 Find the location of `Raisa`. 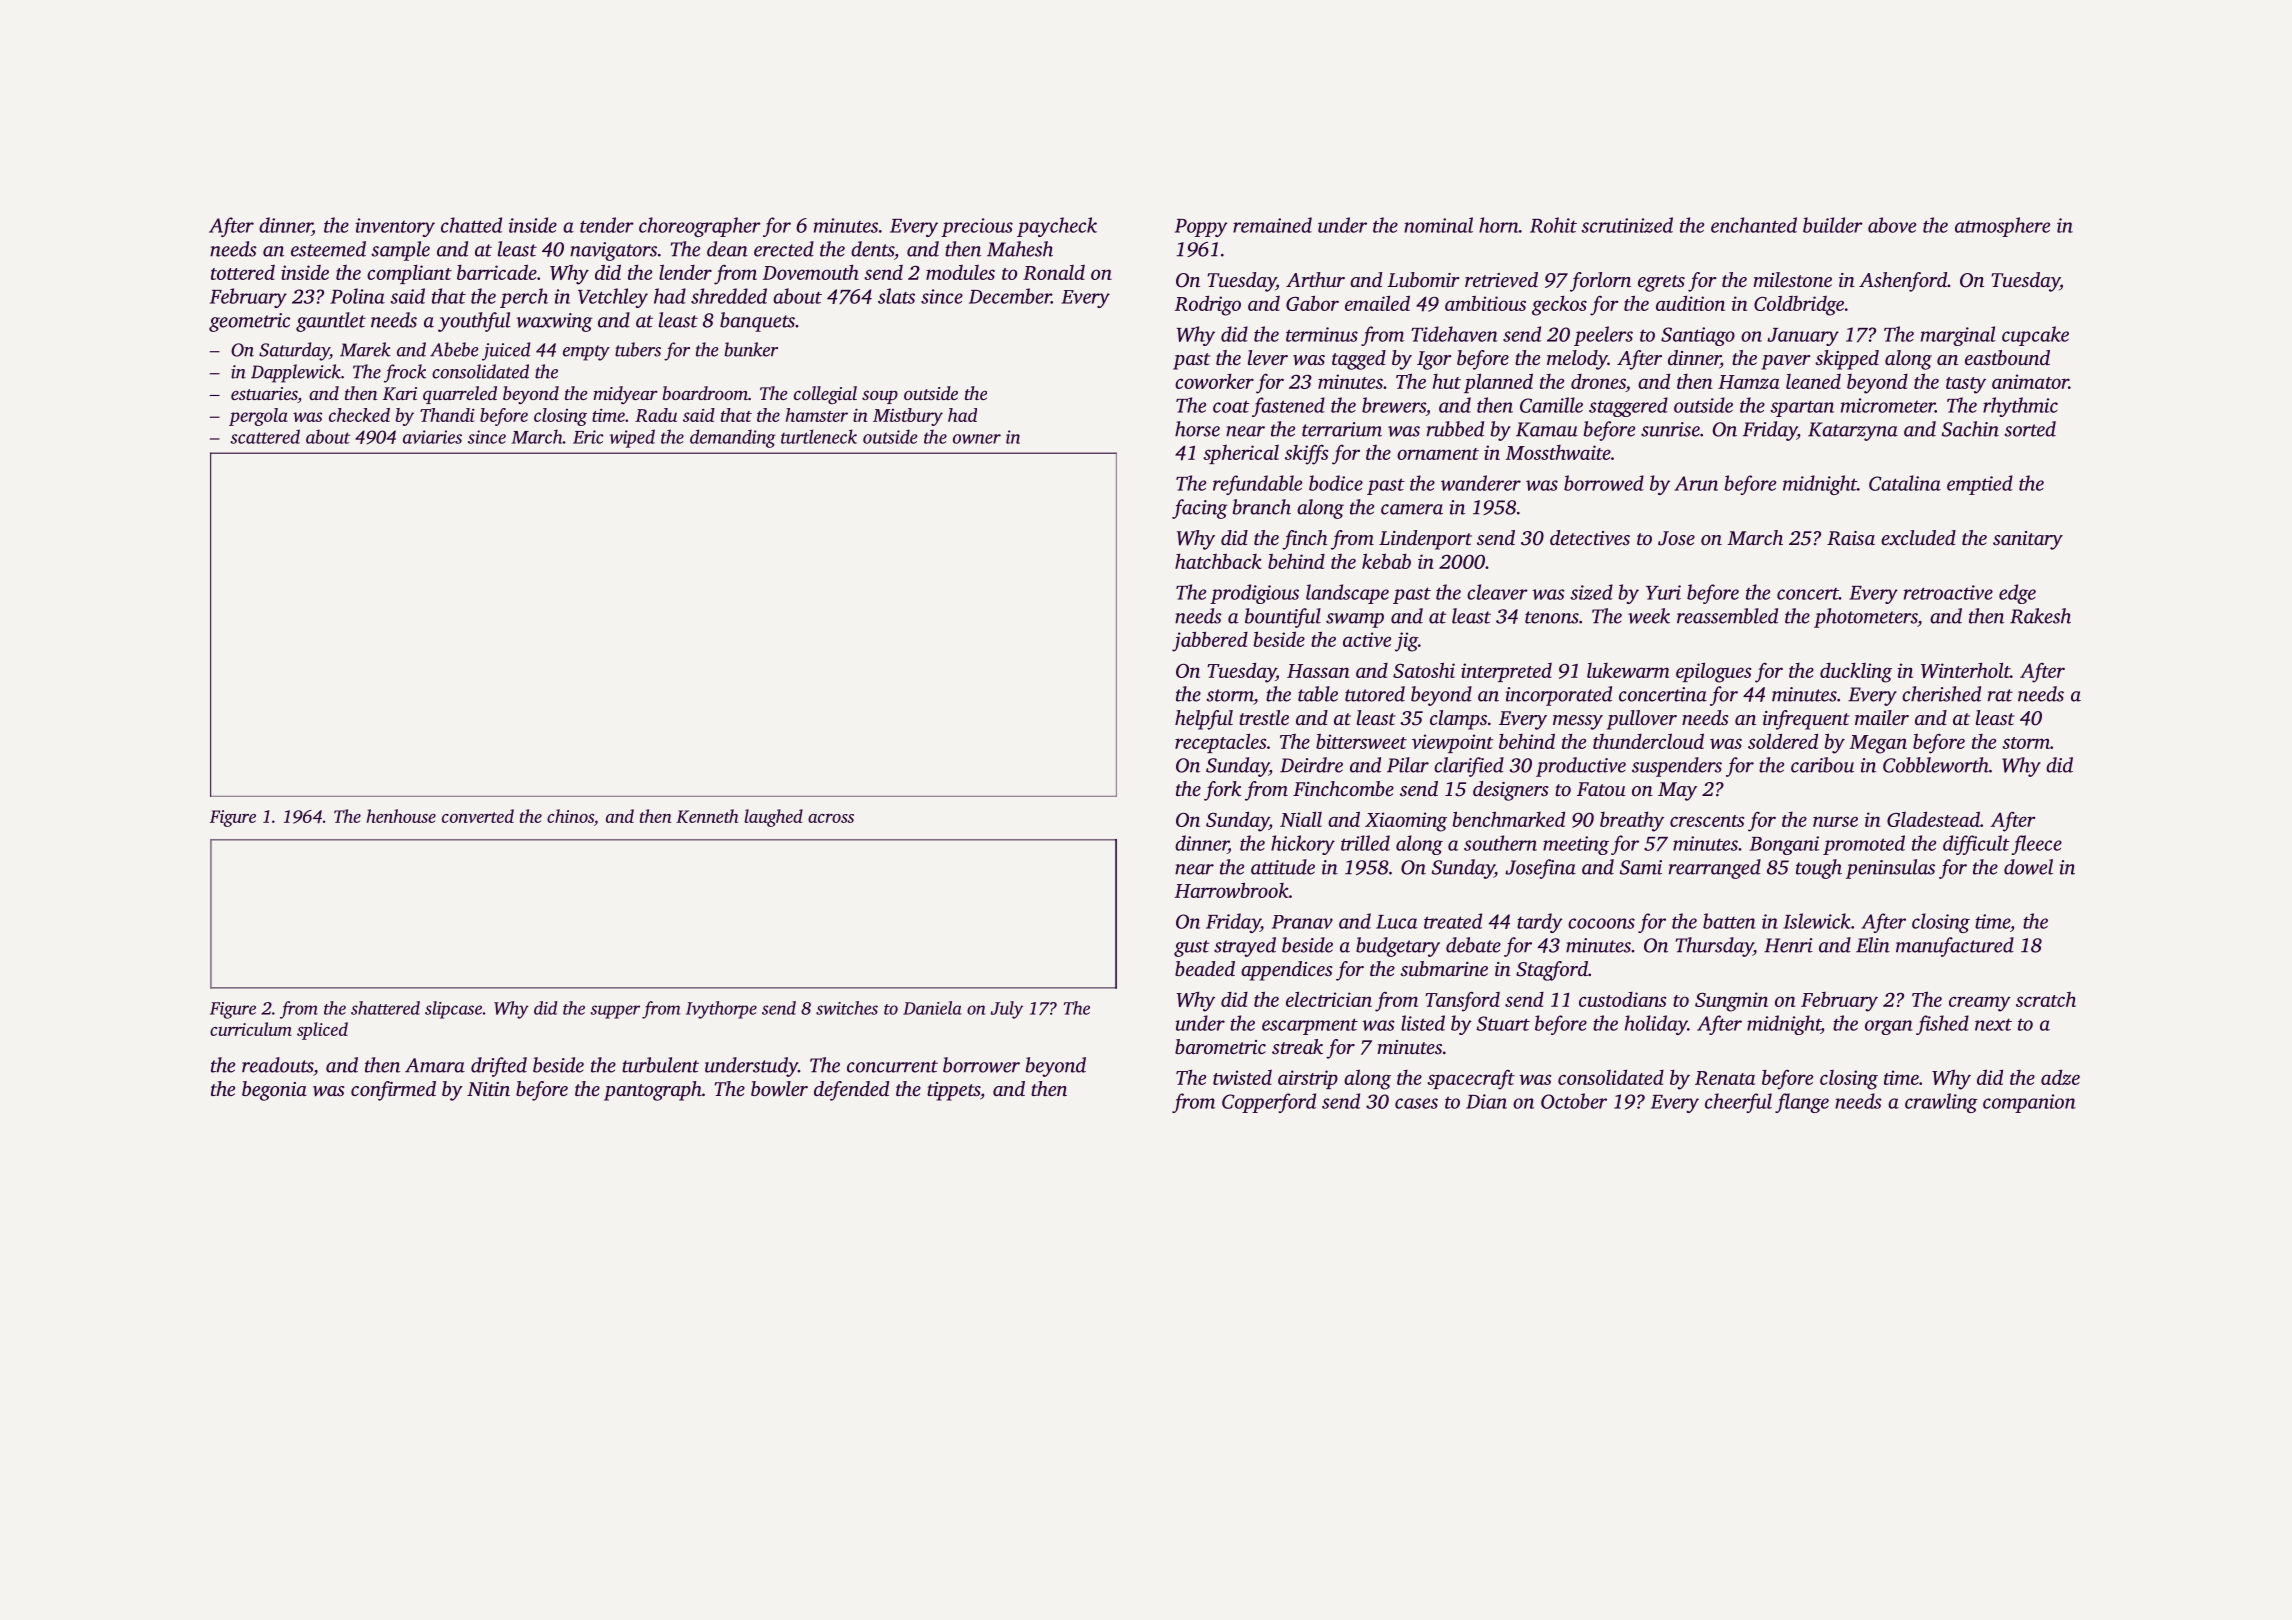

Raisa is located at coordinates (1851, 538).
